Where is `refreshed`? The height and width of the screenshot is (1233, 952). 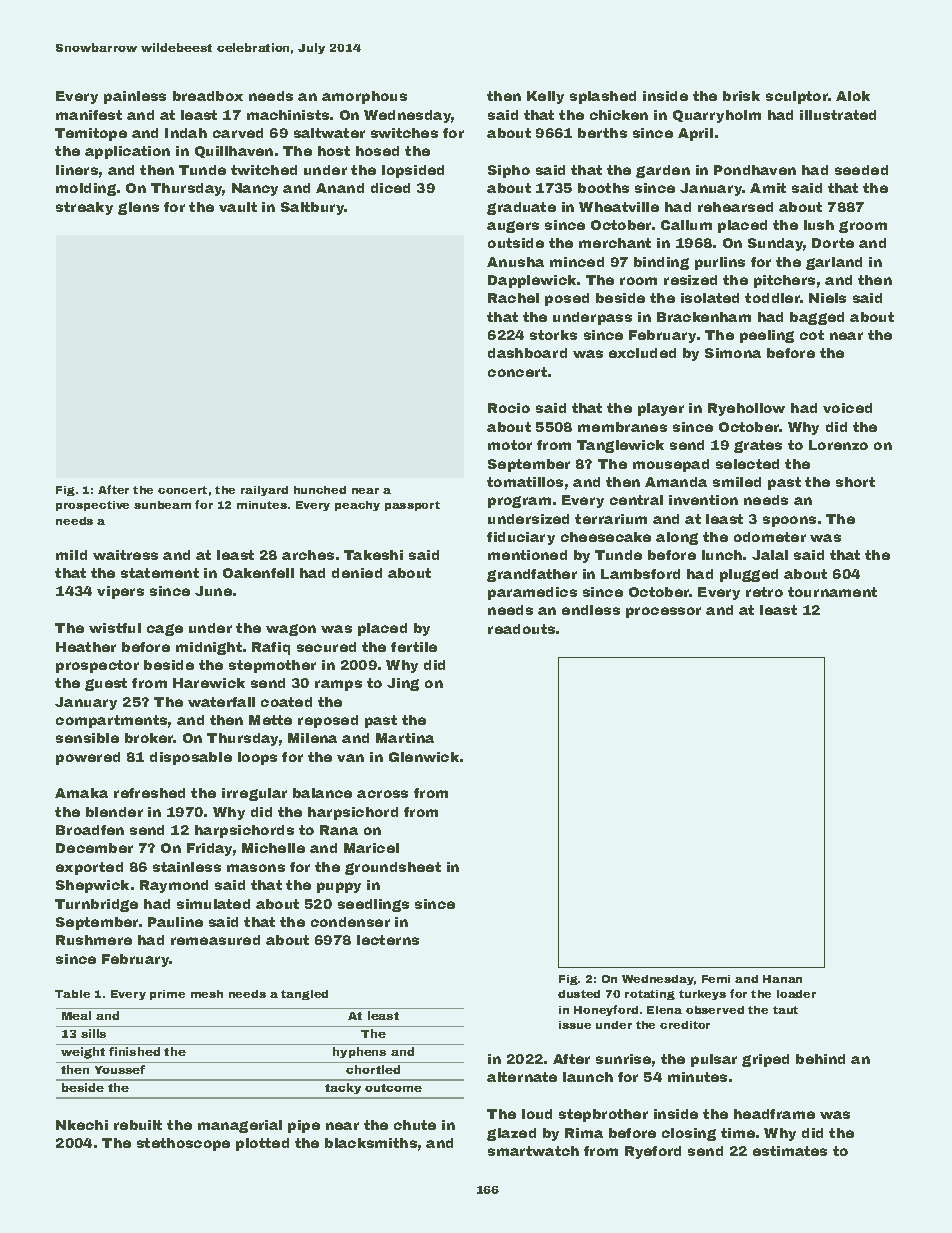 refreshed is located at coordinates (149, 793).
